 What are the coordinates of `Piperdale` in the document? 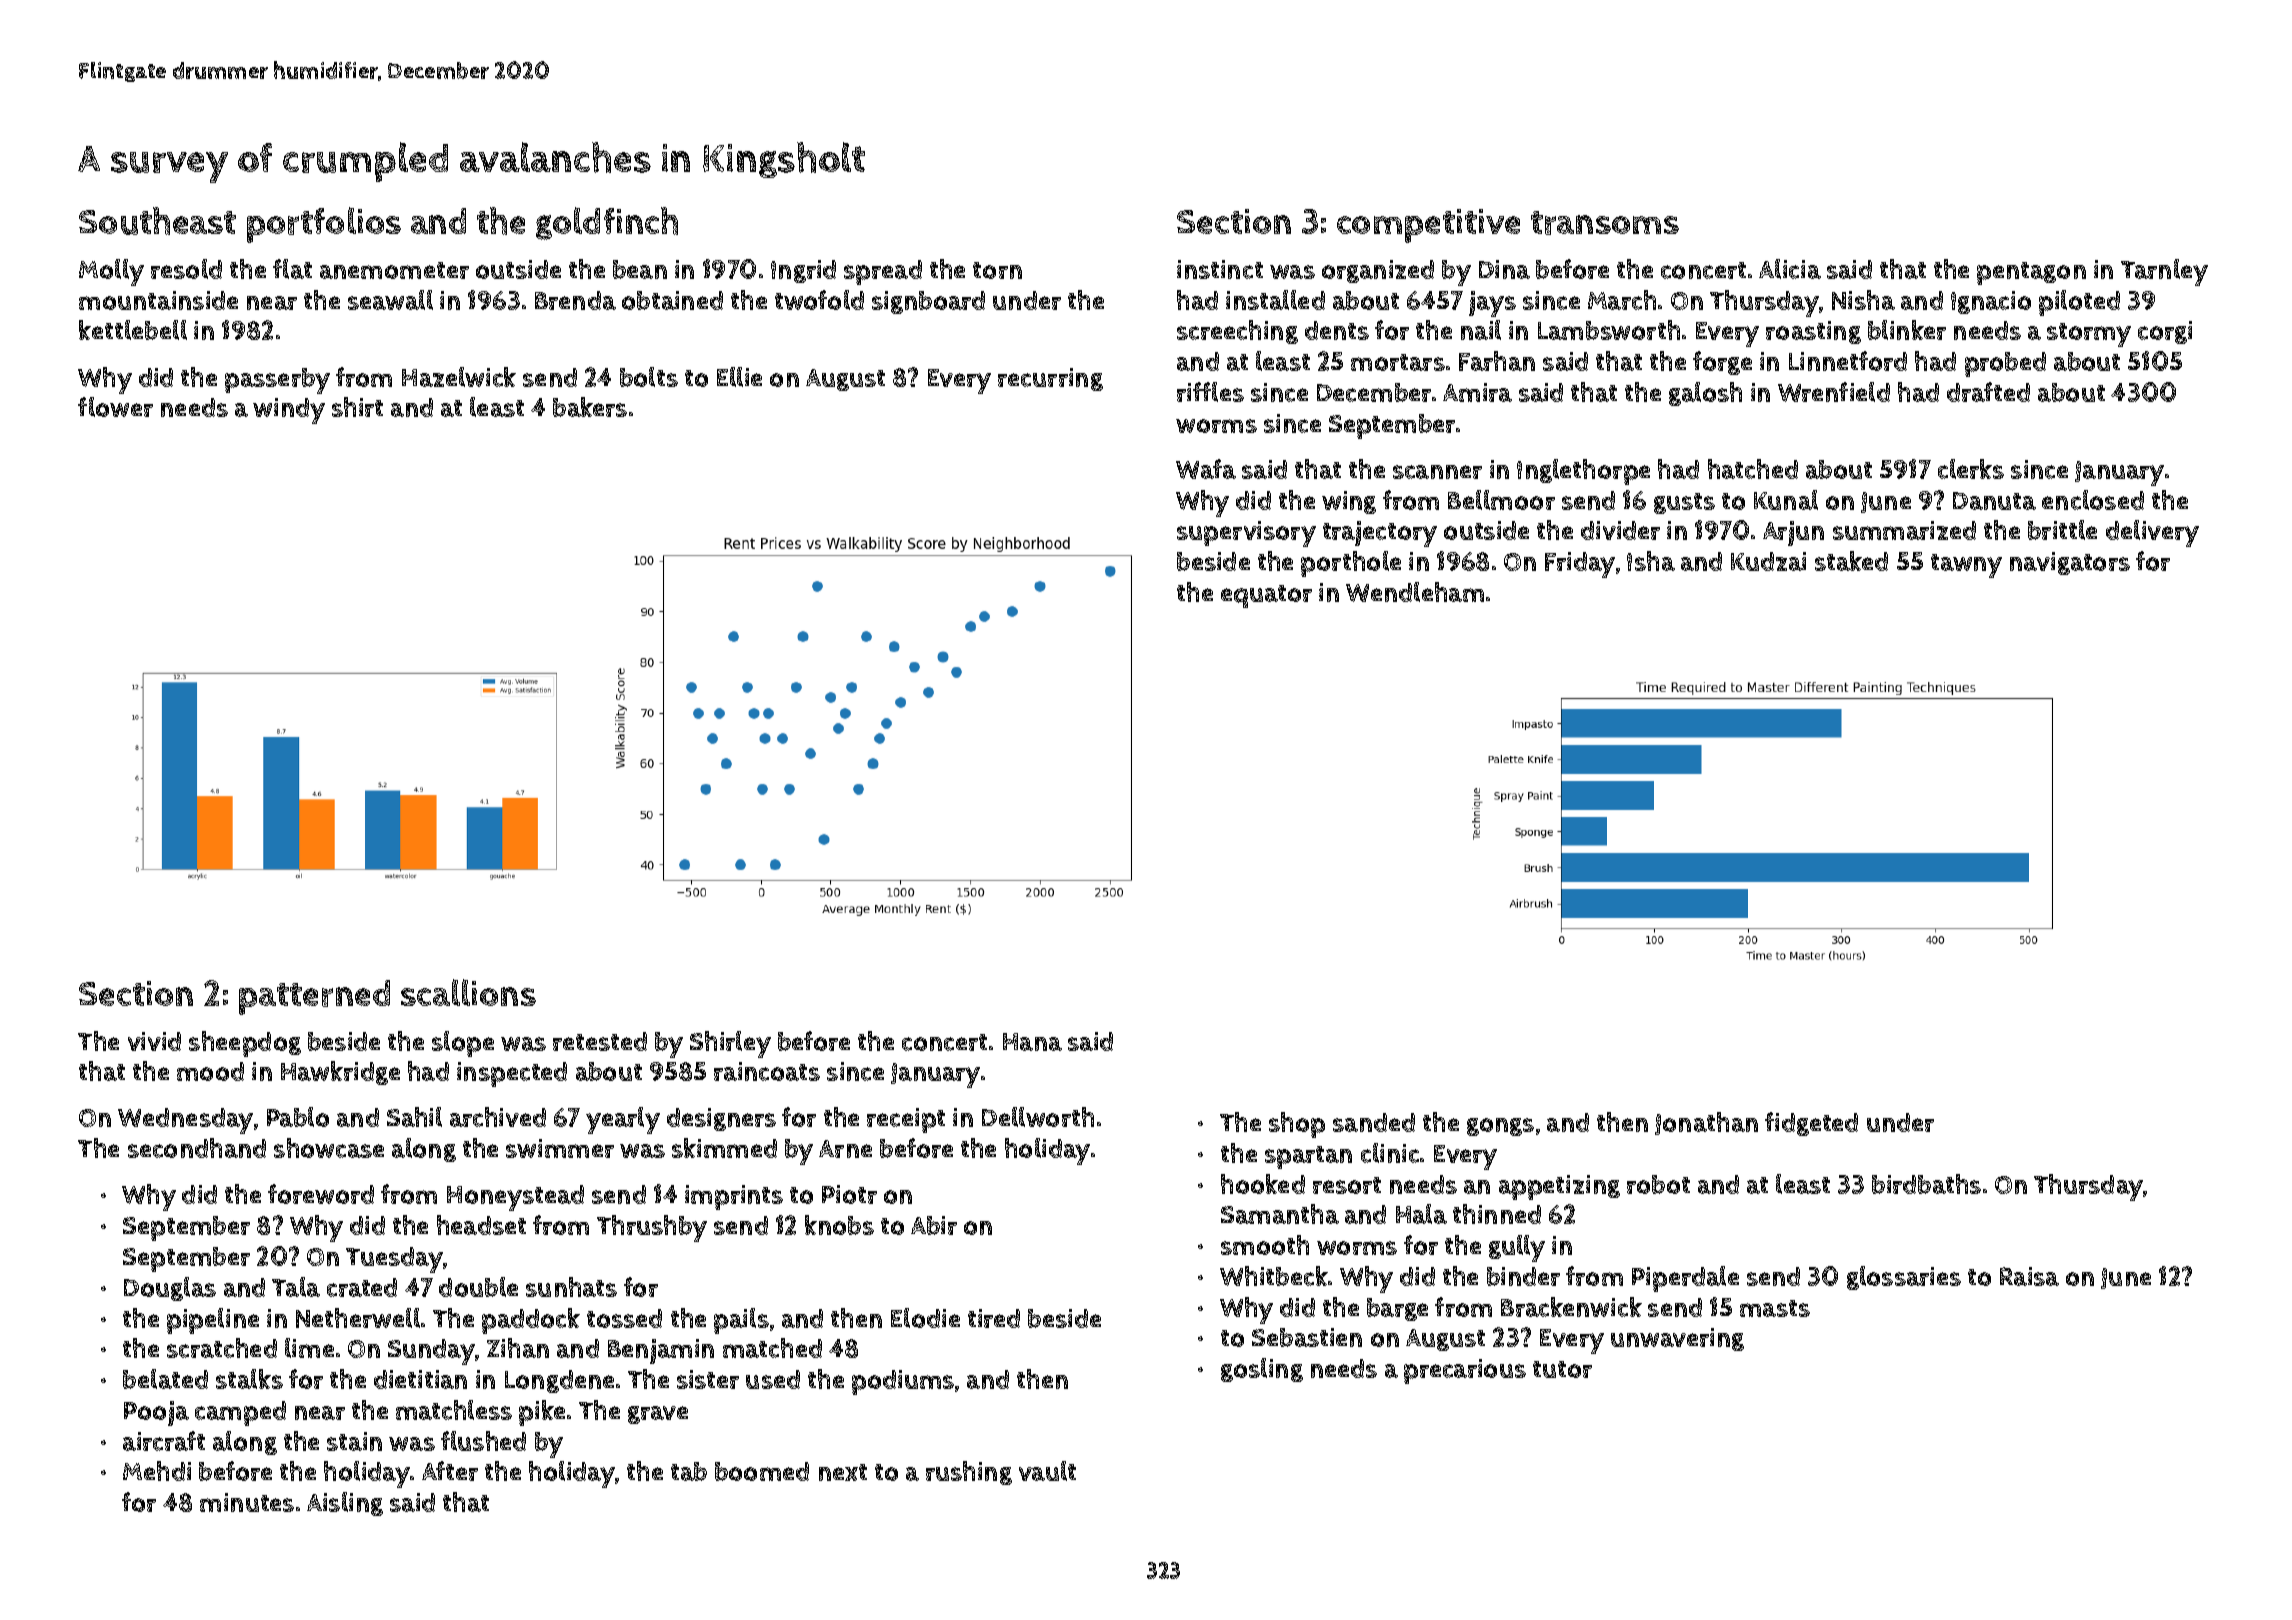 It's located at (1685, 1279).
